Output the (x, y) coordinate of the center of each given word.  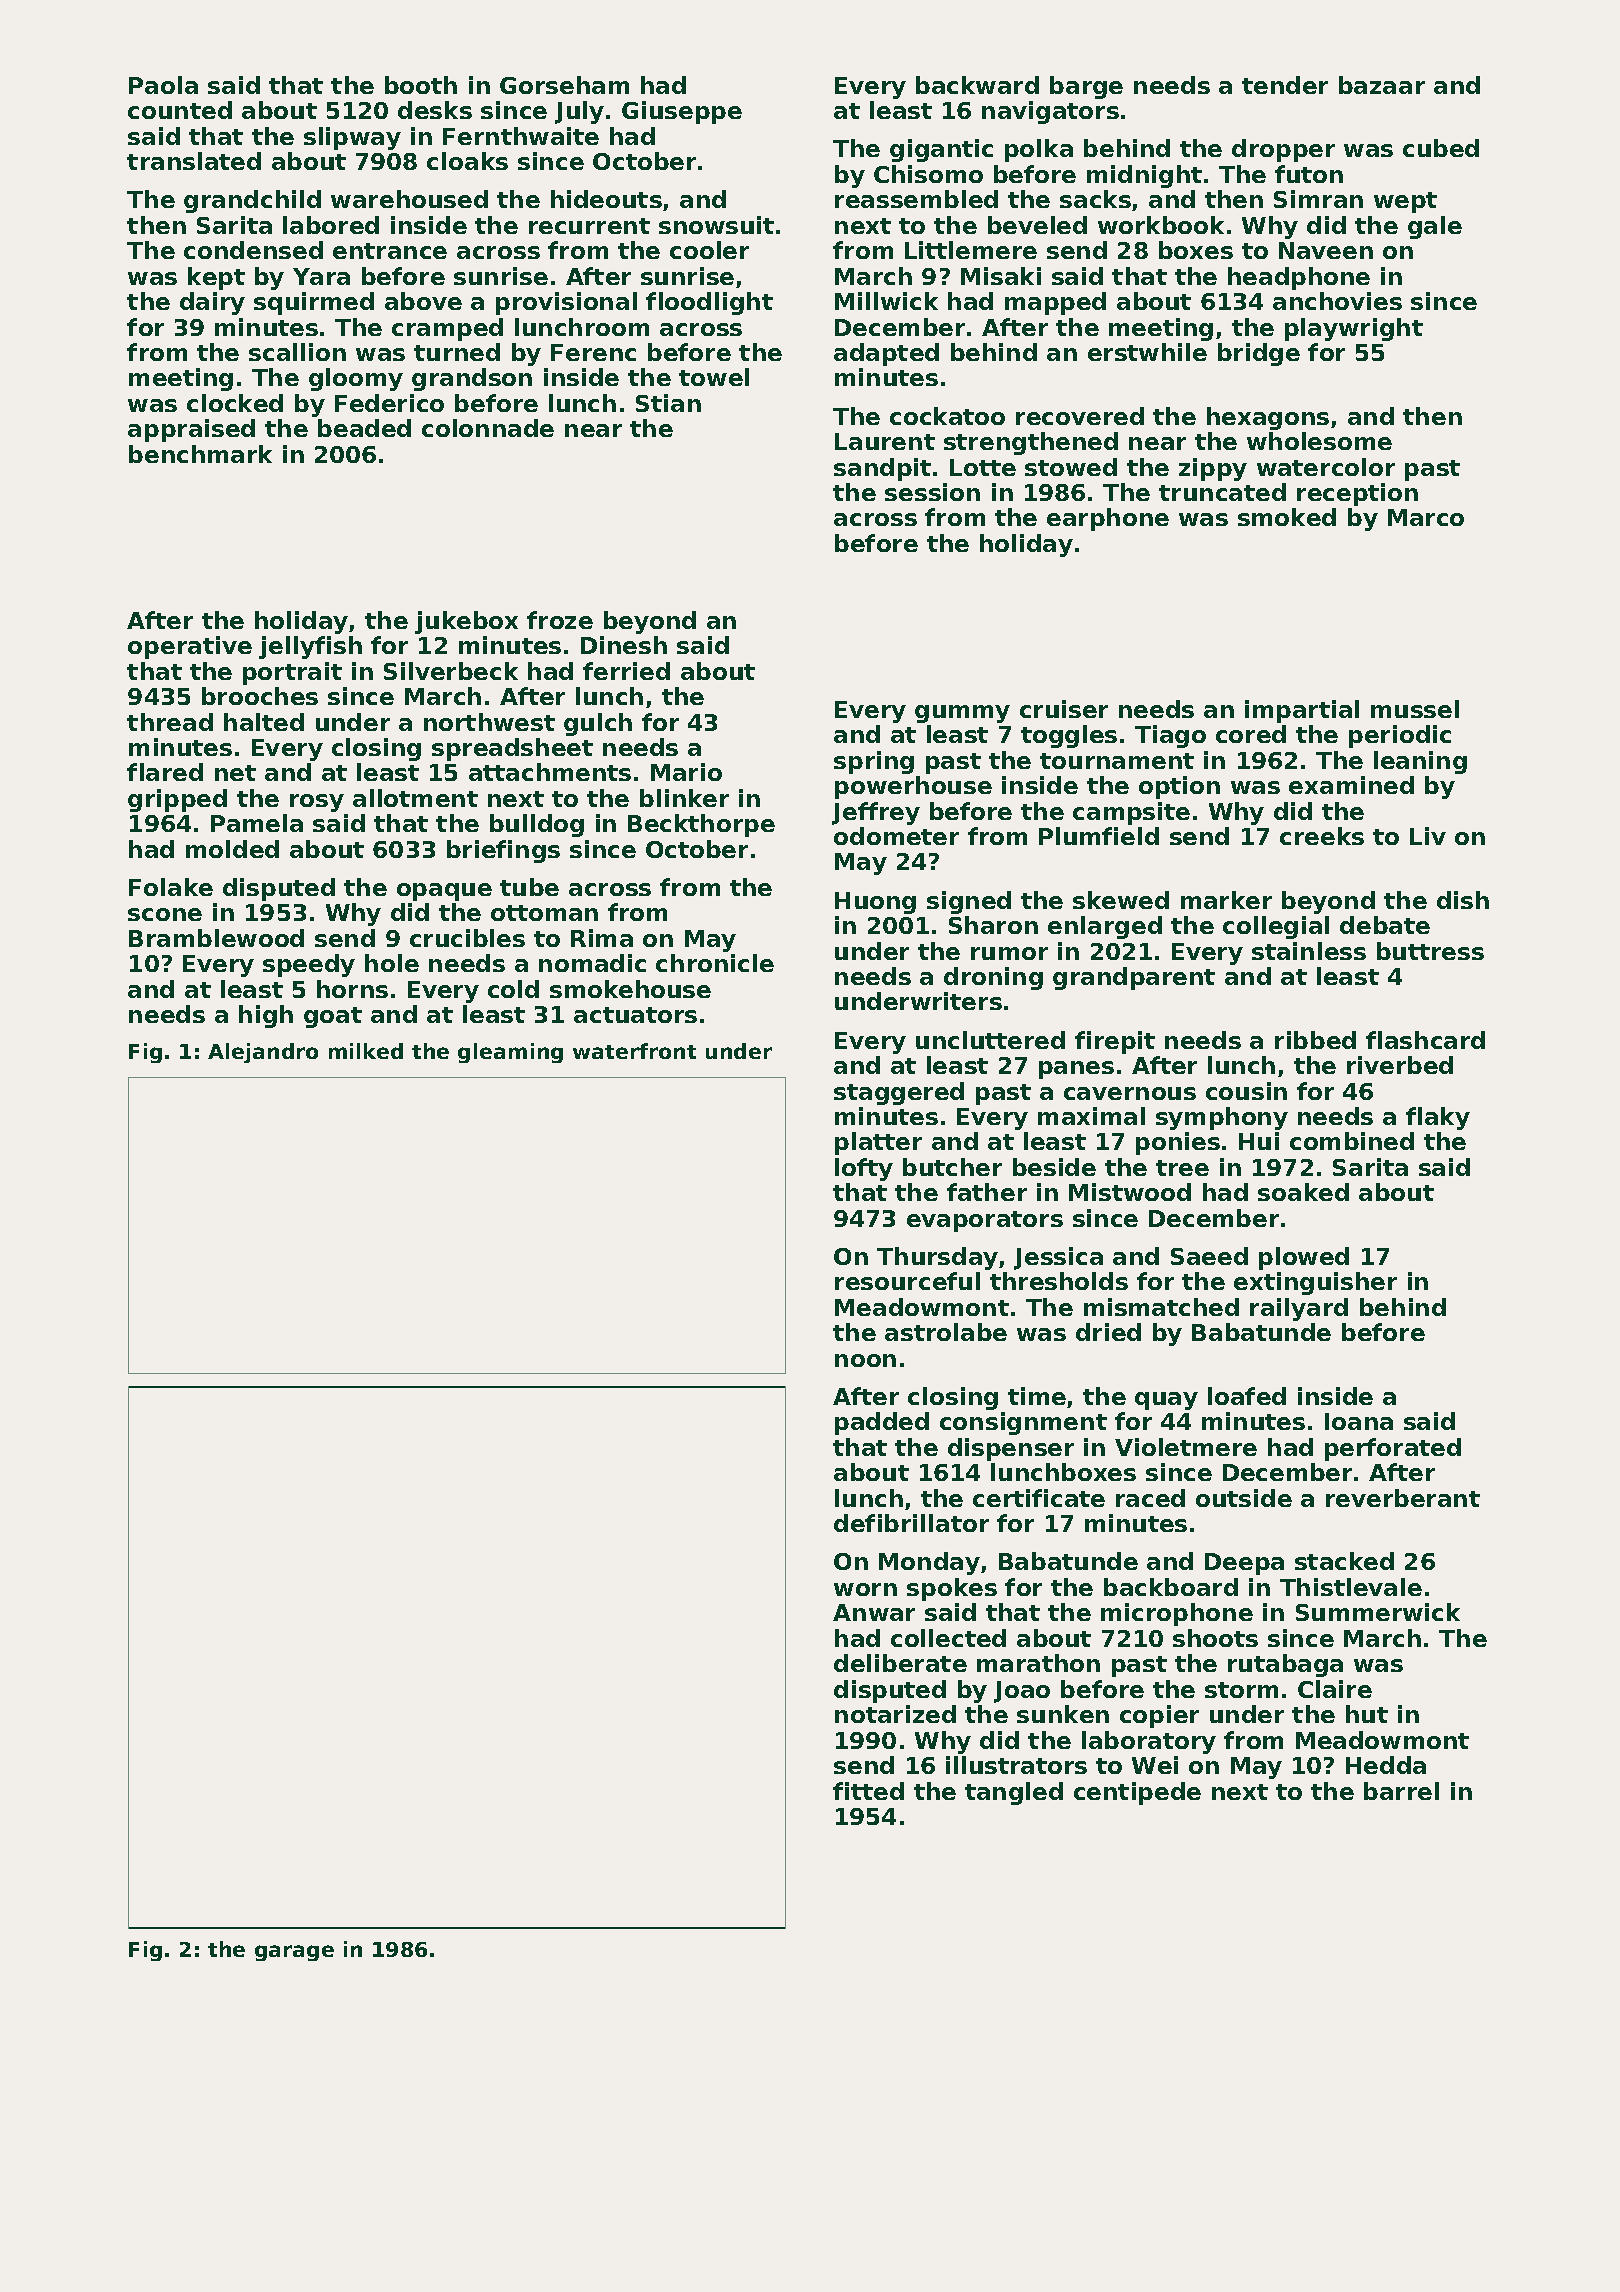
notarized (895, 1714)
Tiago (1170, 736)
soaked (1303, 1192)
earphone (1108, 519)
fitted (868, 1791)
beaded (364, 428)
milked (366, 1051)
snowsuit (716, 225)
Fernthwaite (521, 136)
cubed (1441, 148)
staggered (899, 1093)
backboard (1171, 1587)
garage (294, 1953)
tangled (1014, 1793)
